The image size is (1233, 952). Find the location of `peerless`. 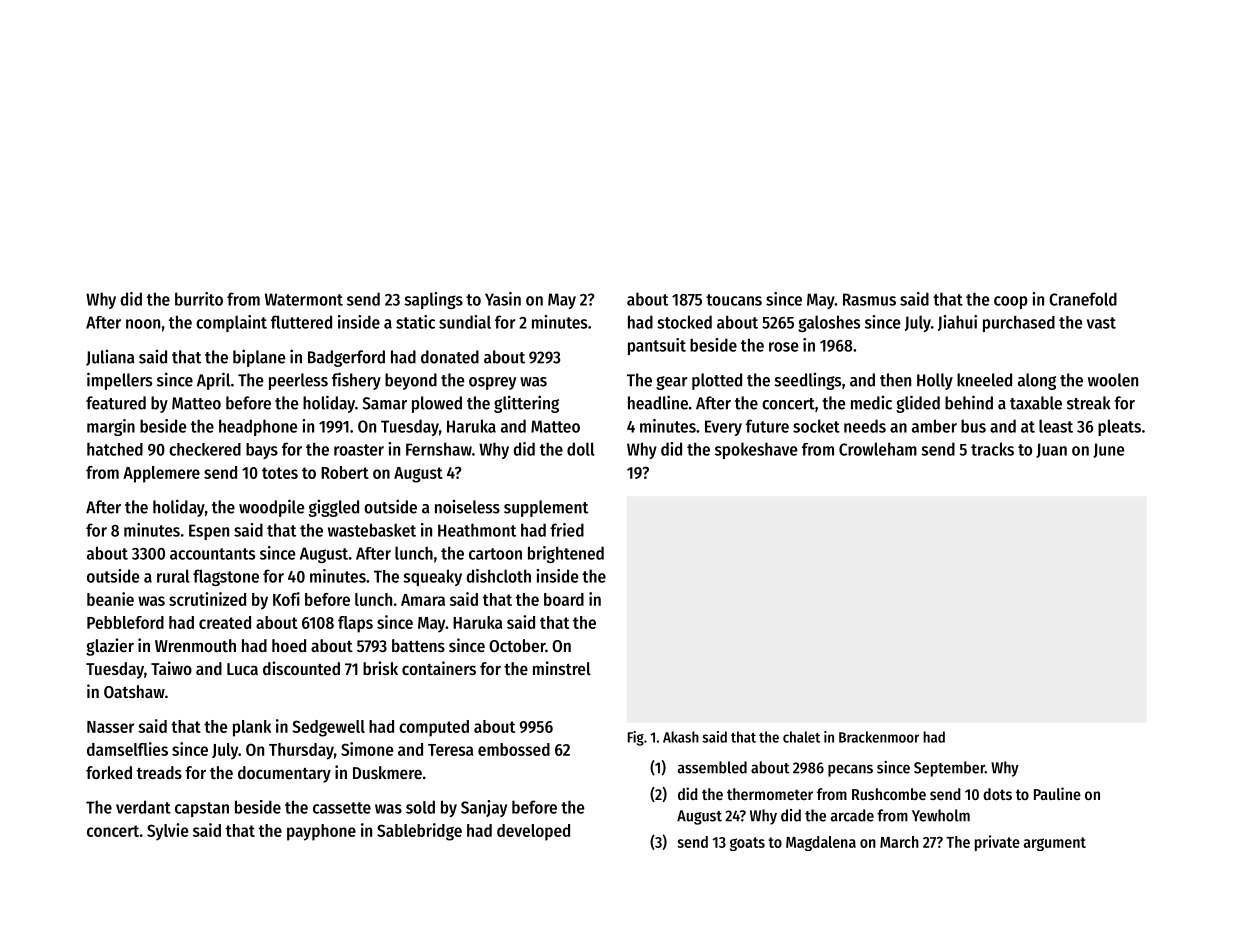

peerless is located at coordinates (298, 381).
